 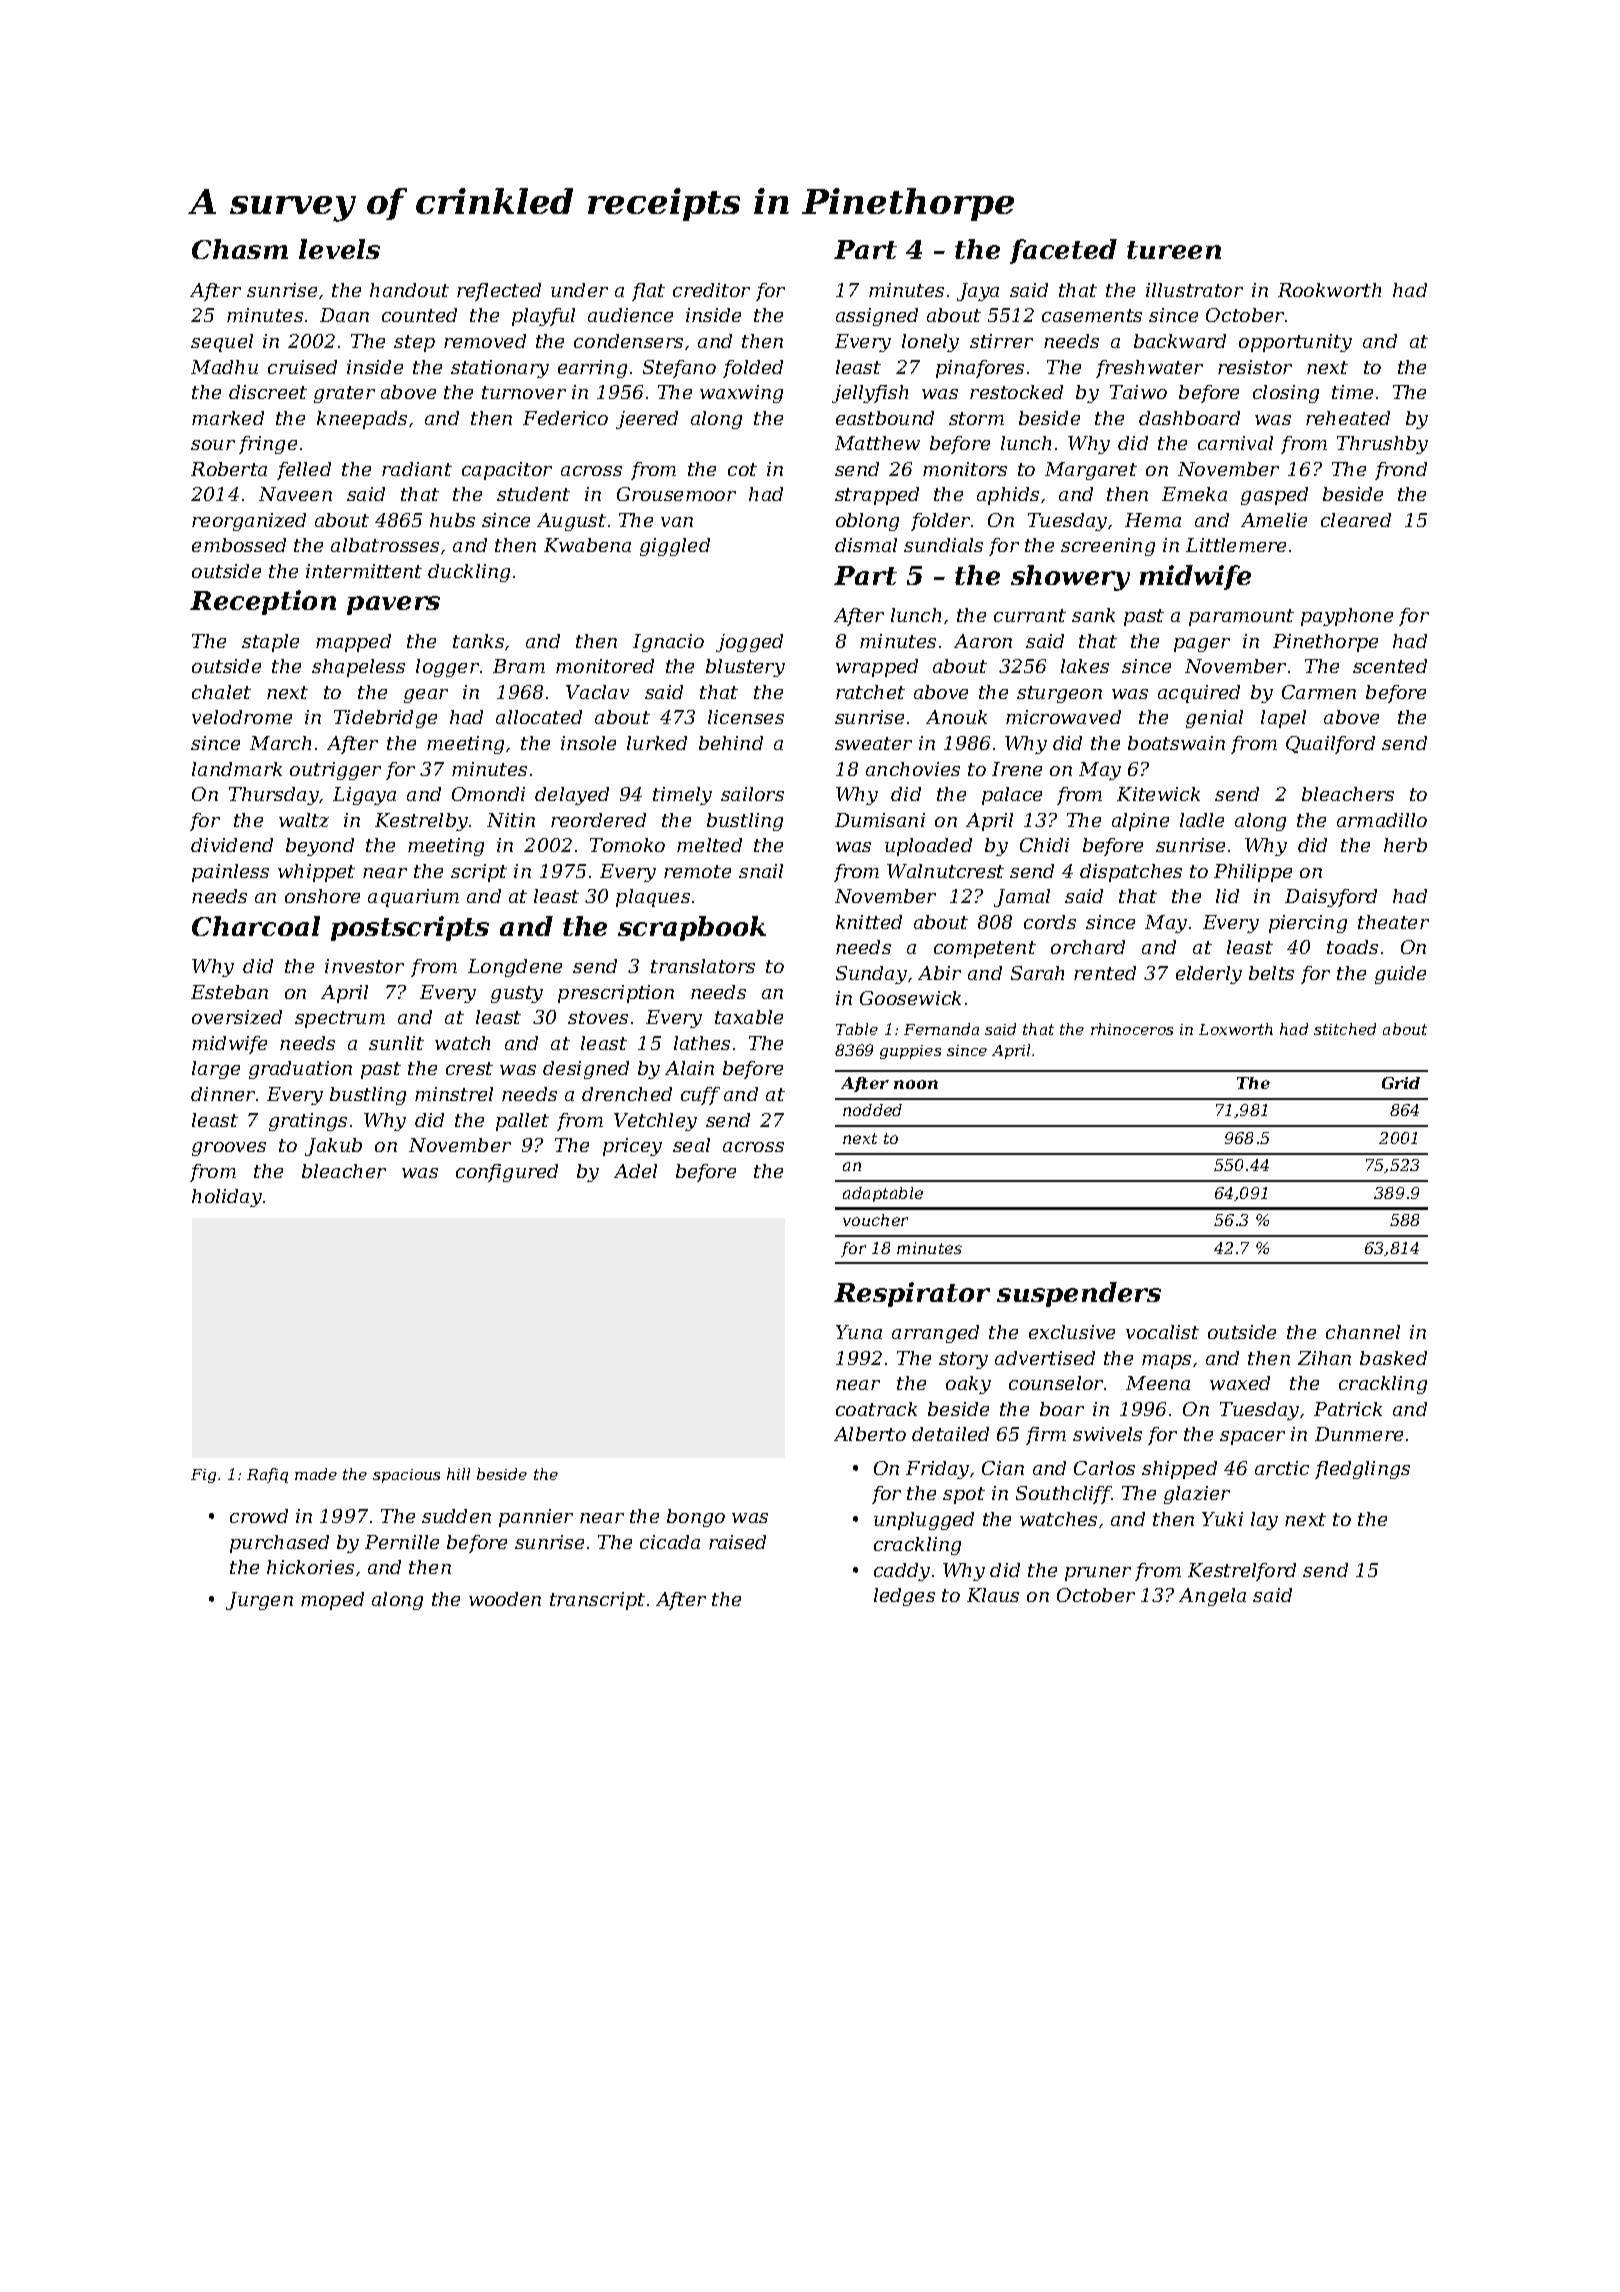 I want to click on stitched, so click(x=1345, y=1029).
